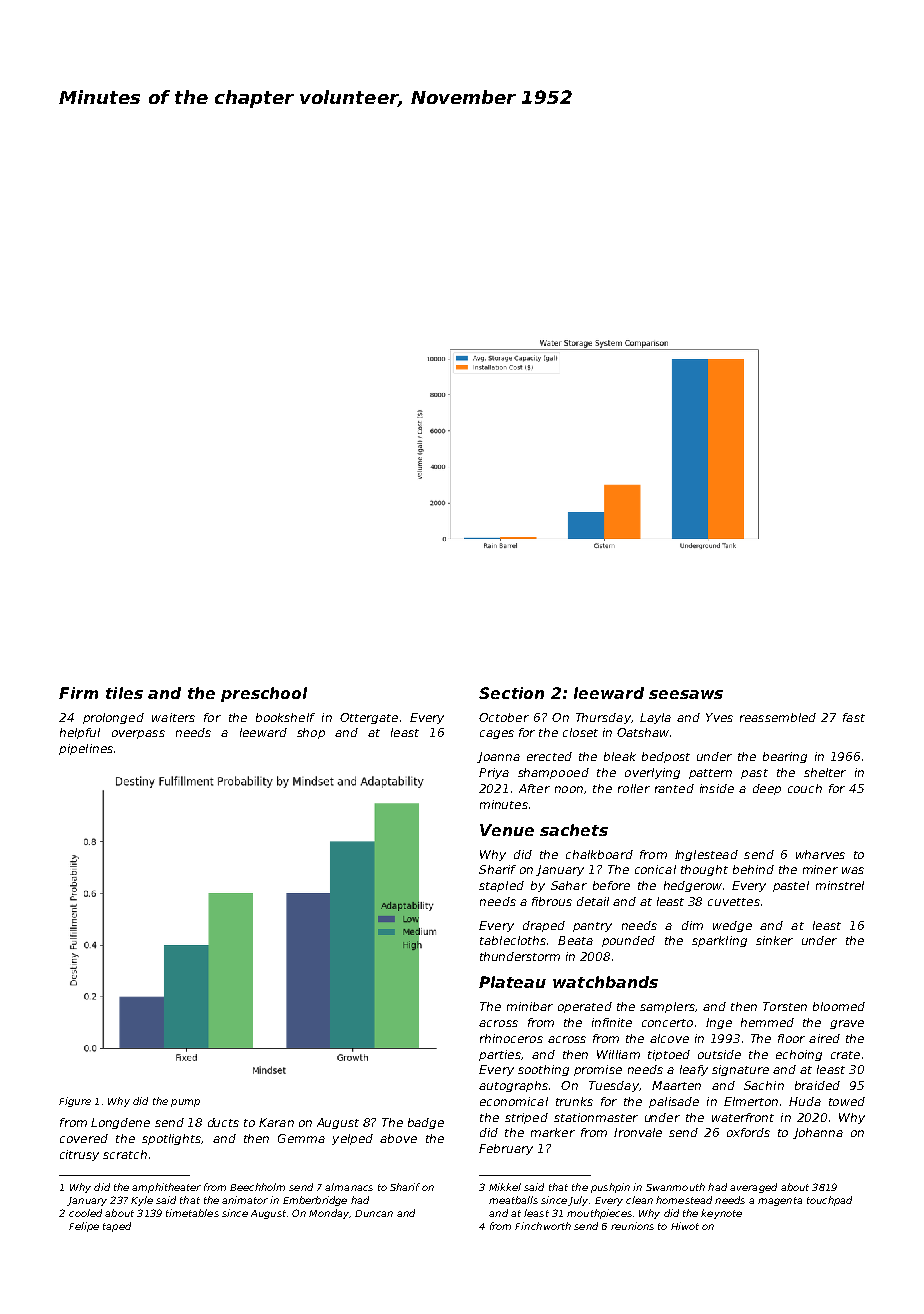  What do you see at coordinates (173, 717) in the document?
I see `waiters` at bounding box center [173, 717].
